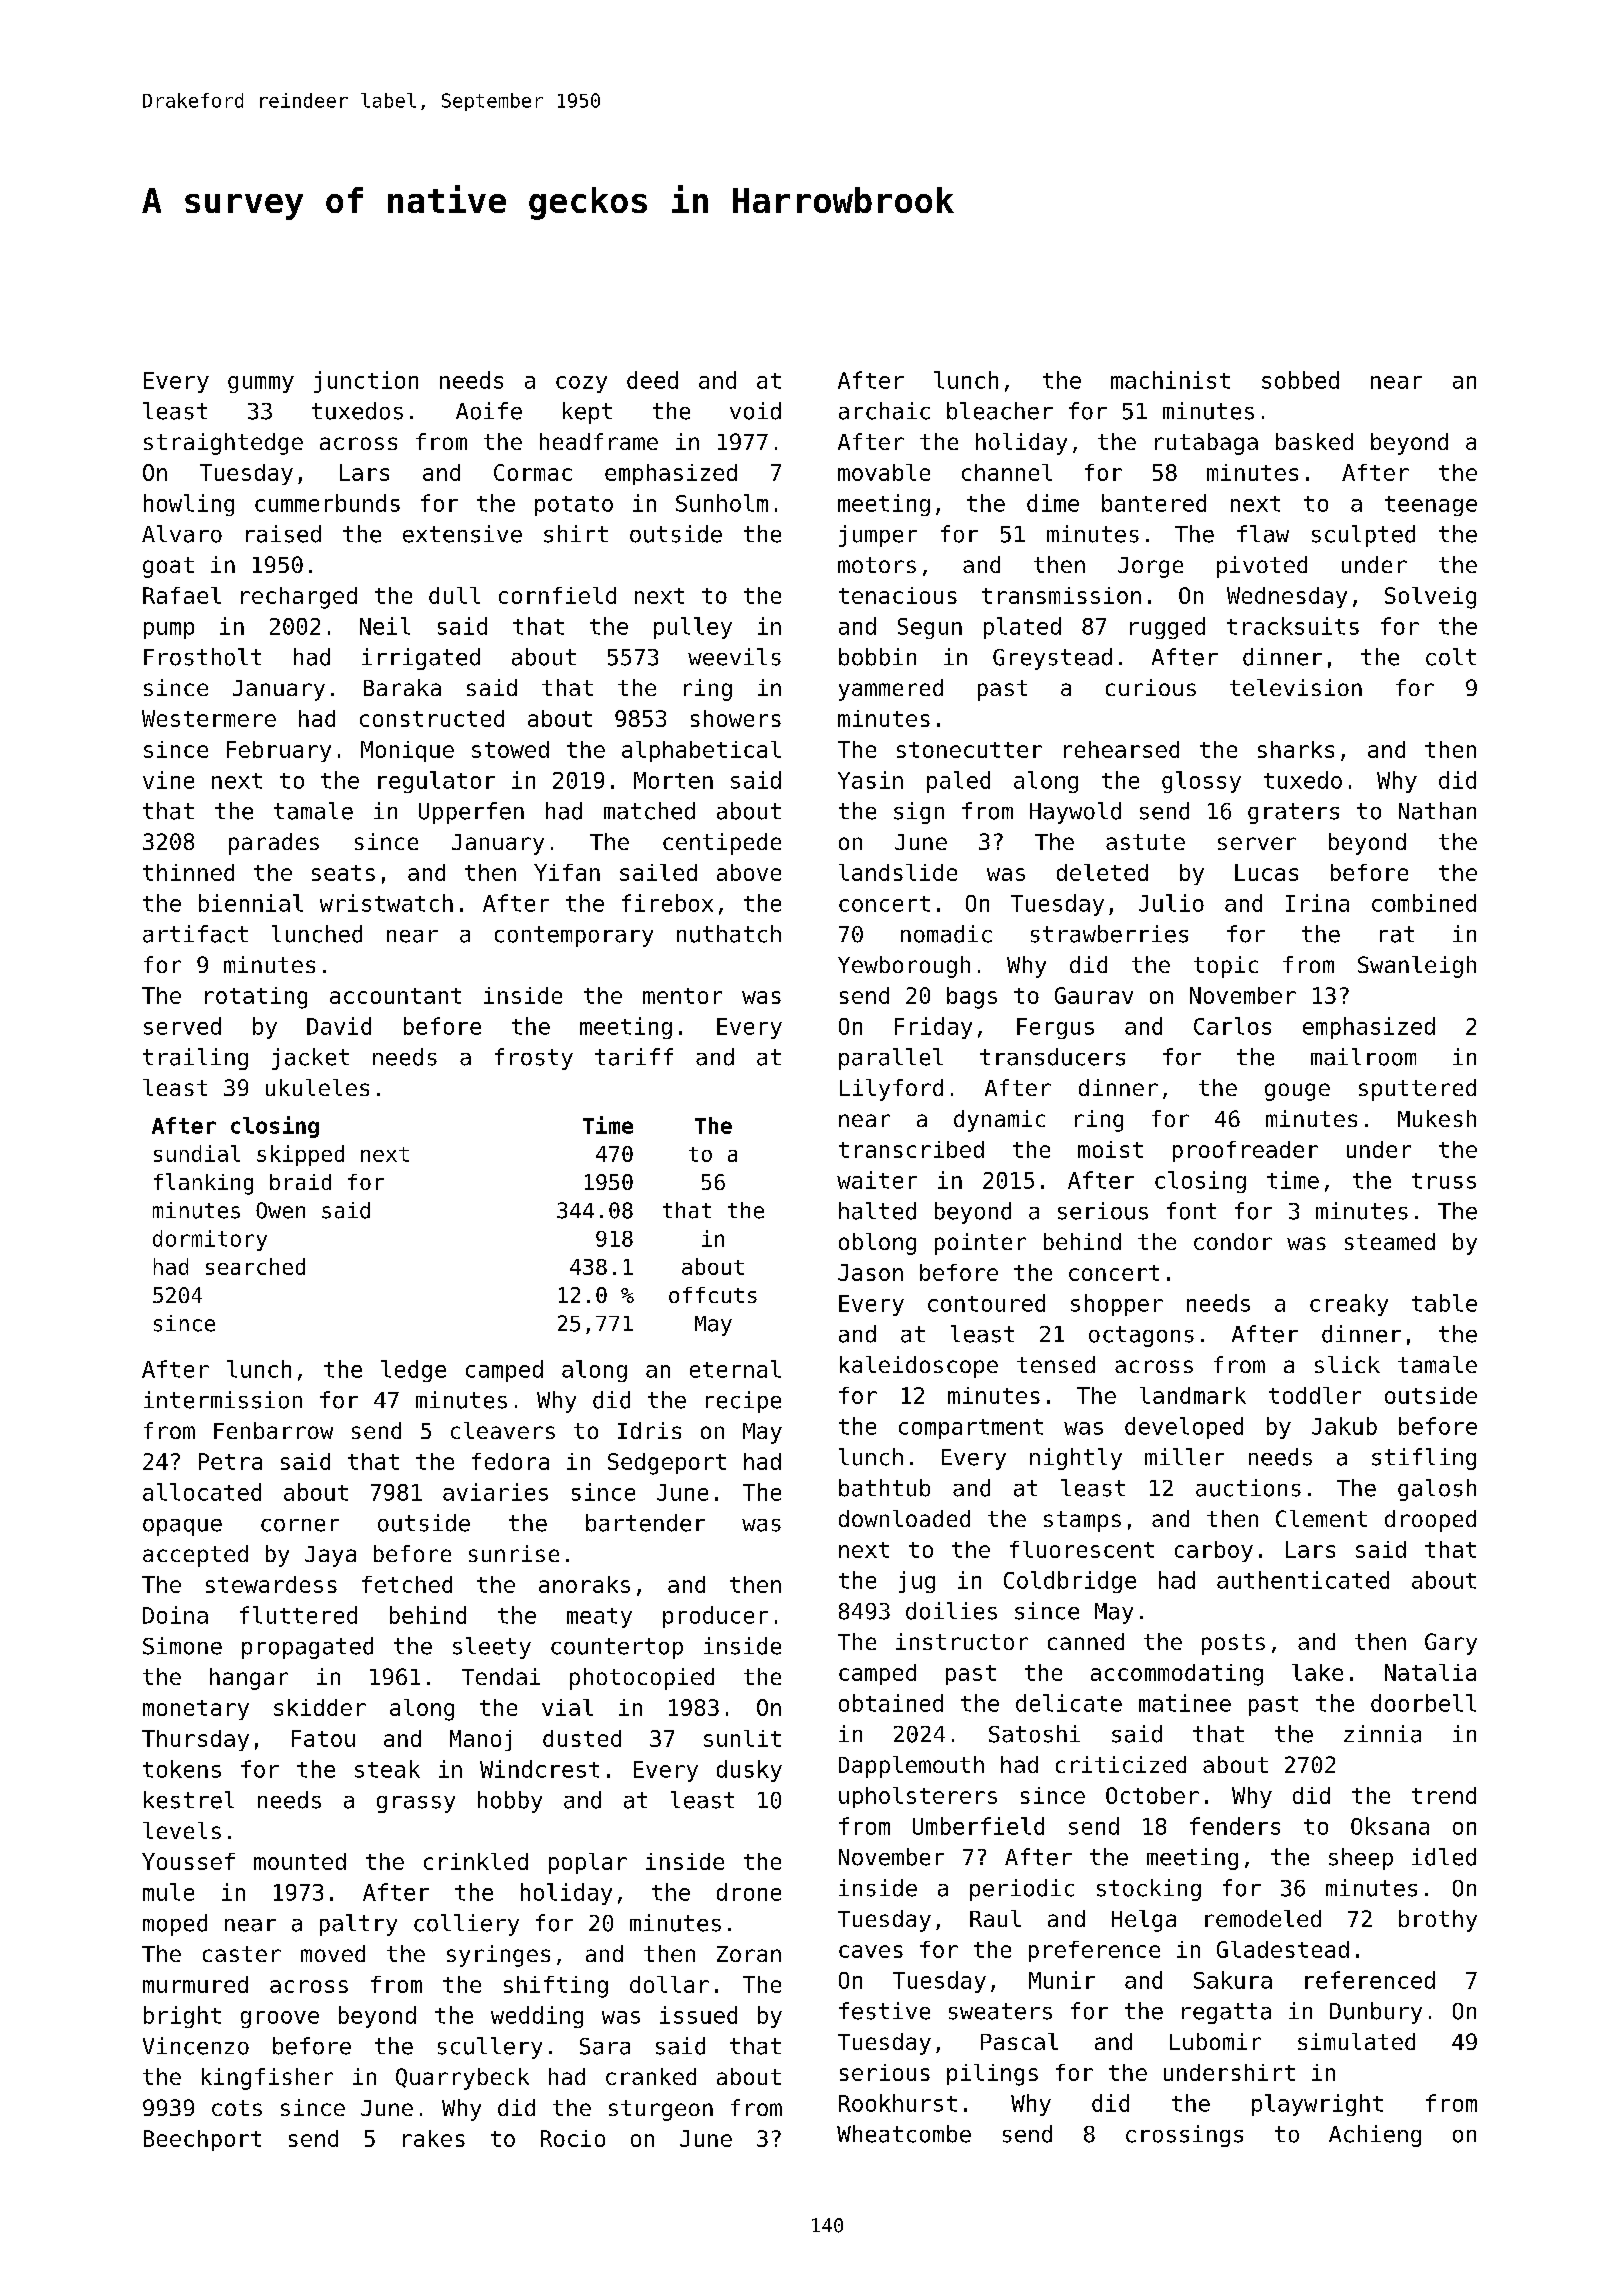 This screenshot has width=1620, height=2292. Describe the element at coordinates (407, 751) in the screenshot. I see `Monique` at that location.
